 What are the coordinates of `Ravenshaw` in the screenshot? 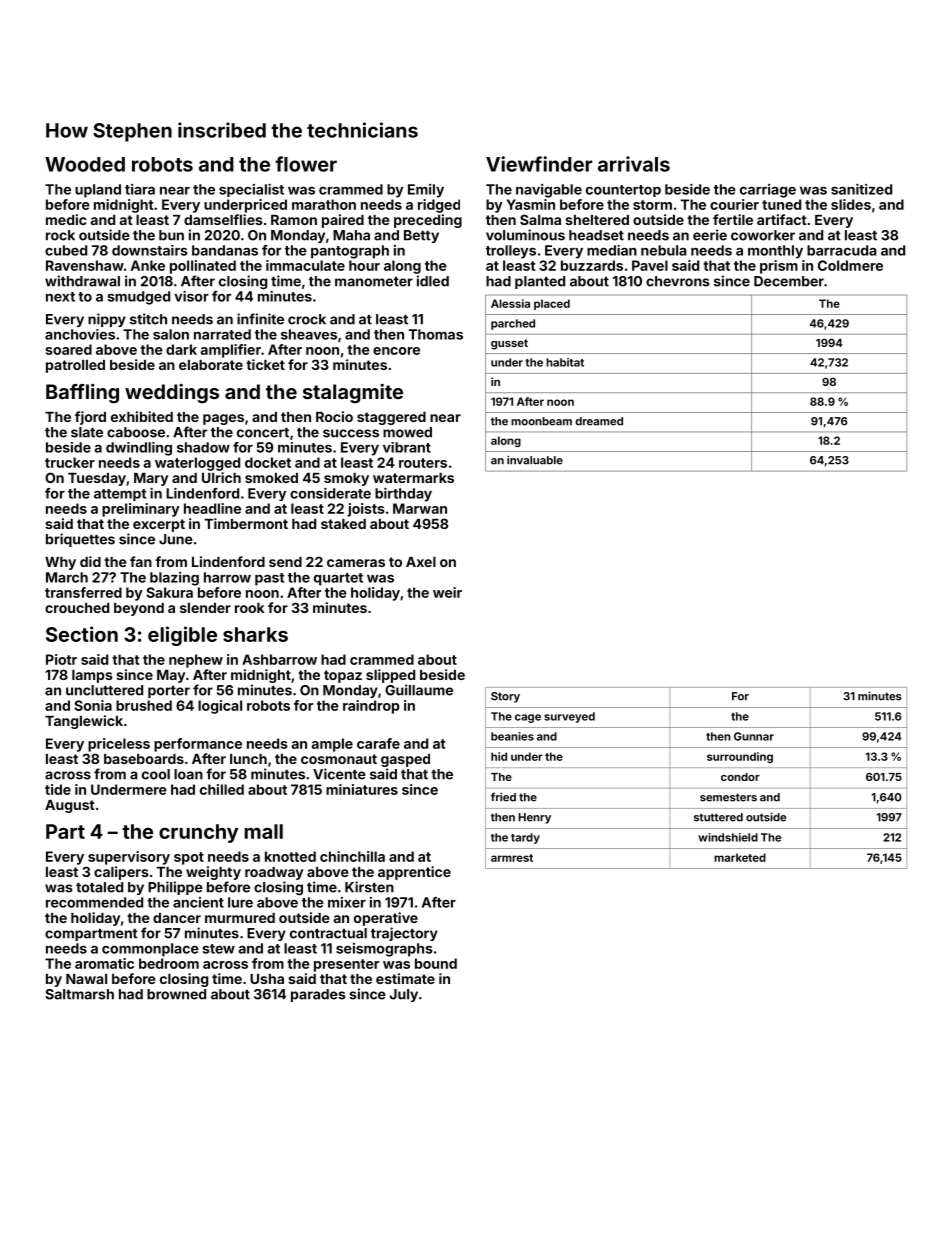 It's located at (85, 265).
